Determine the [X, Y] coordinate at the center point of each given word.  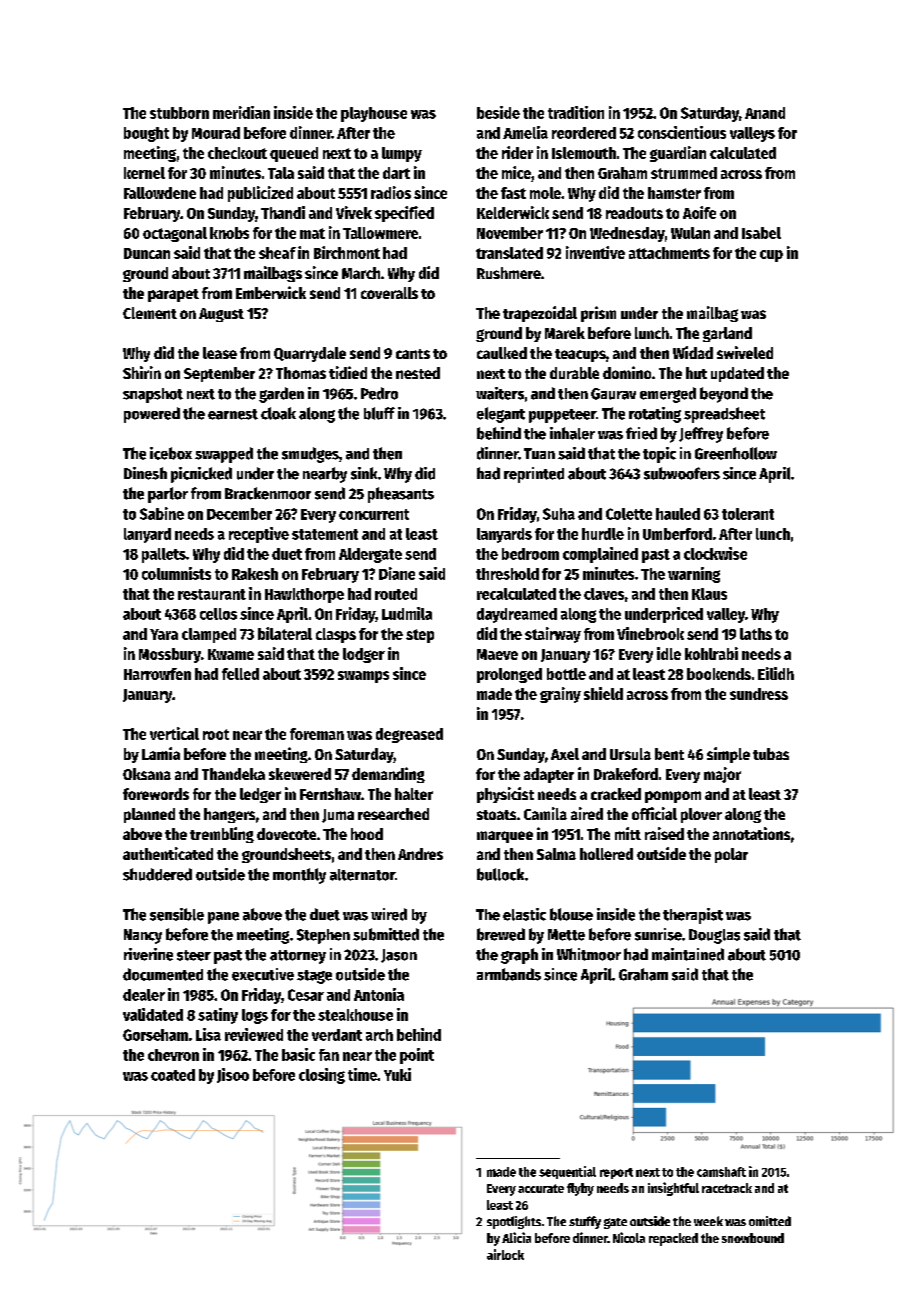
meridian [241, 112]
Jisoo [233, 1075]
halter [414, 794]
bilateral [285, 633]
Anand [765, 113]
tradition [576, 112]
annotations [751, 833]
